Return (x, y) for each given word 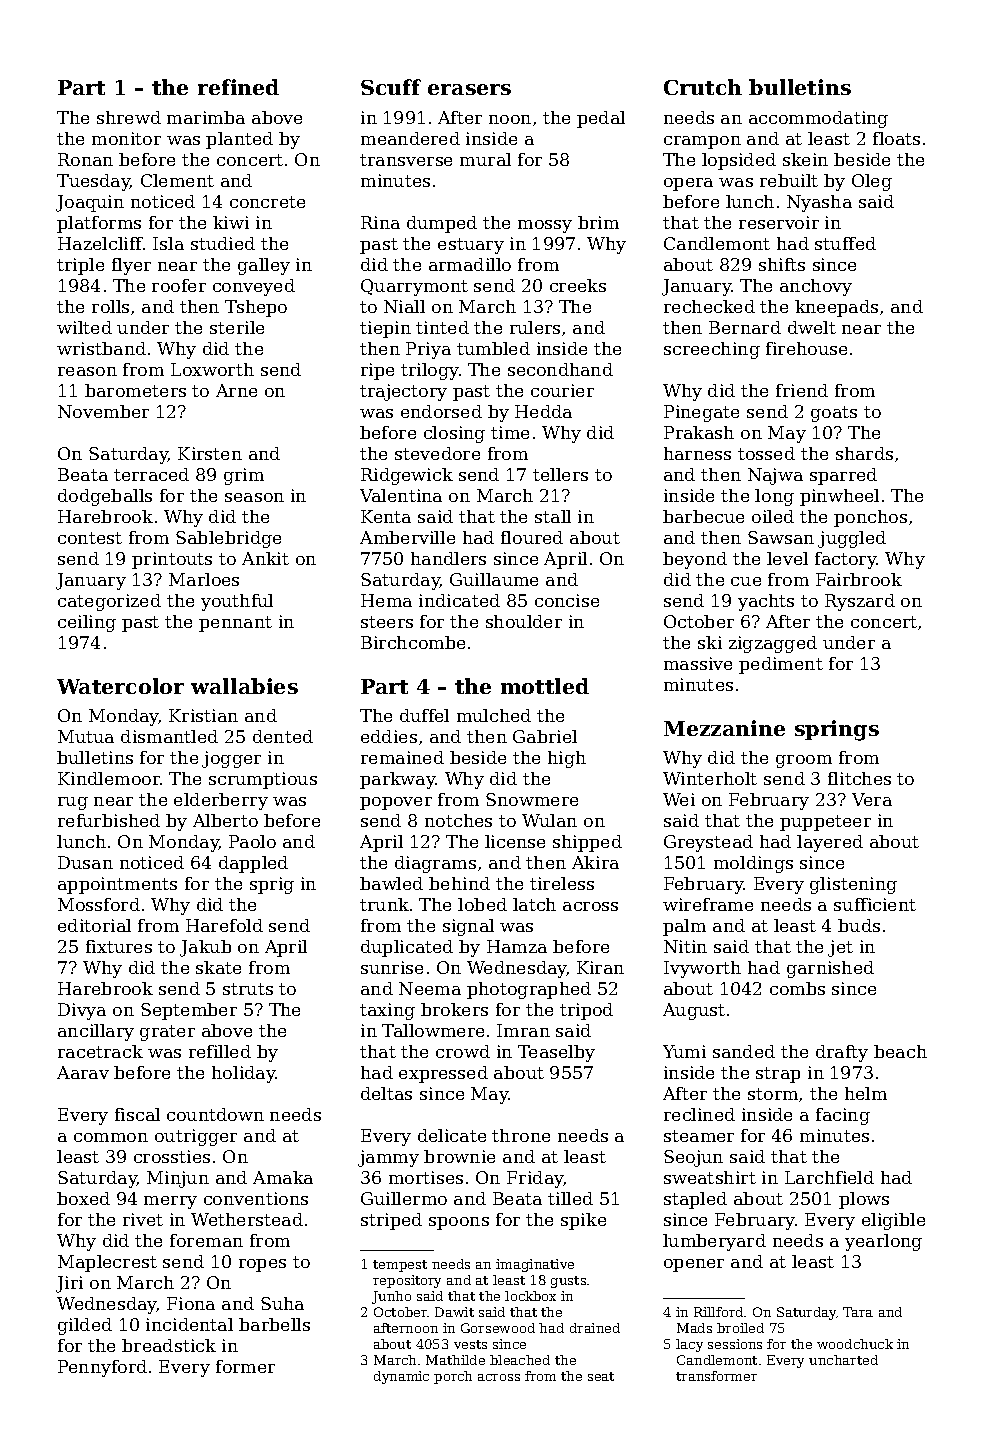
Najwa (775, 476)
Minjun (178, 1179)
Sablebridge (228, 539)
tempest (400, 1266)
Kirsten (210, 453)
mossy (545, 226)
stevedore (437, 453)
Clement (177, 180)
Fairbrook (859, 579)
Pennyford (102, 1368)
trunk (384, 904)
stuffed (845, 243)
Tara (858, 1312)
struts (248, 989)
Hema (386, 600)
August (694, 1011)
